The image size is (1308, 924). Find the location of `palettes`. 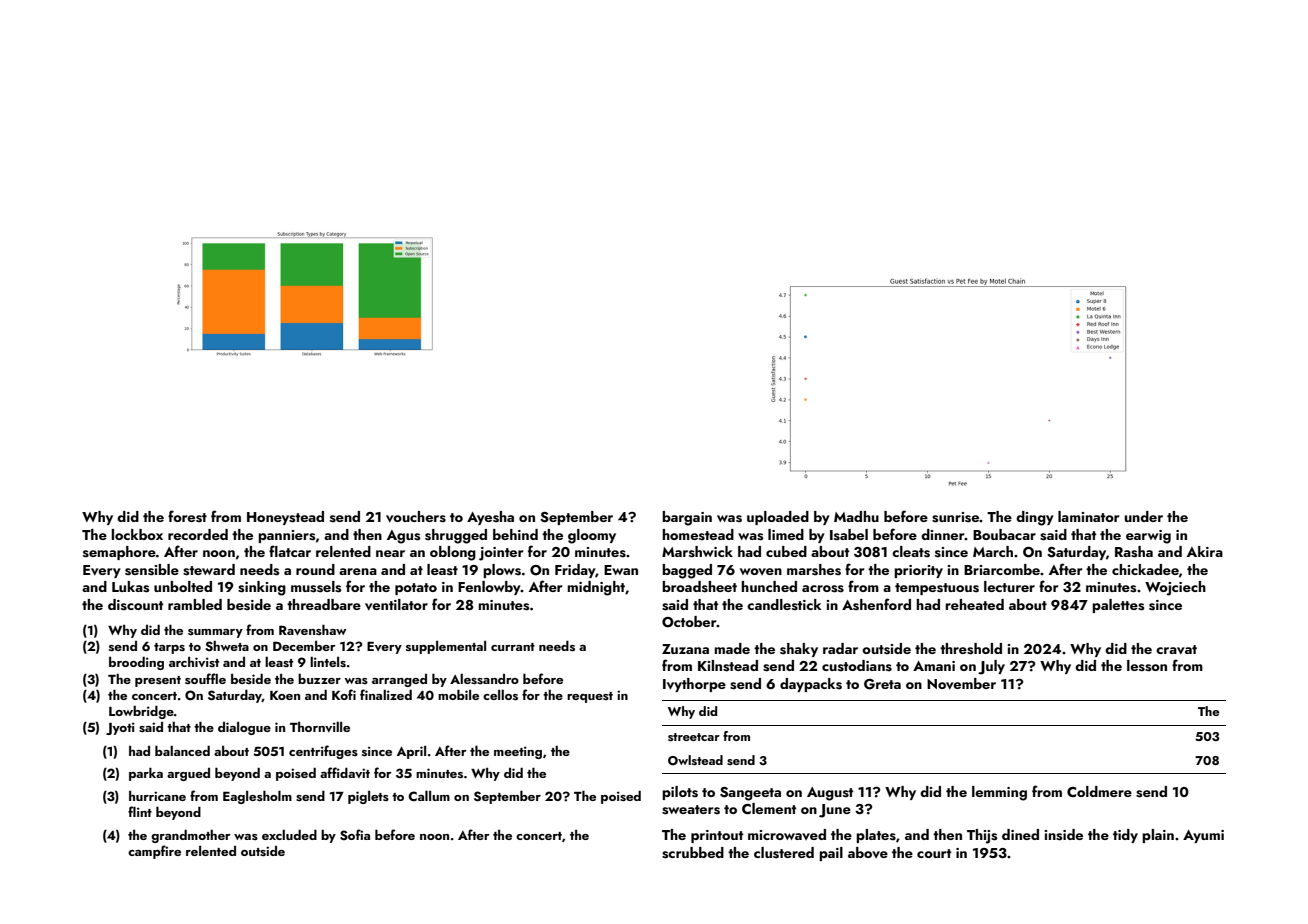

palettes is located at coordinates (1118, 606).
